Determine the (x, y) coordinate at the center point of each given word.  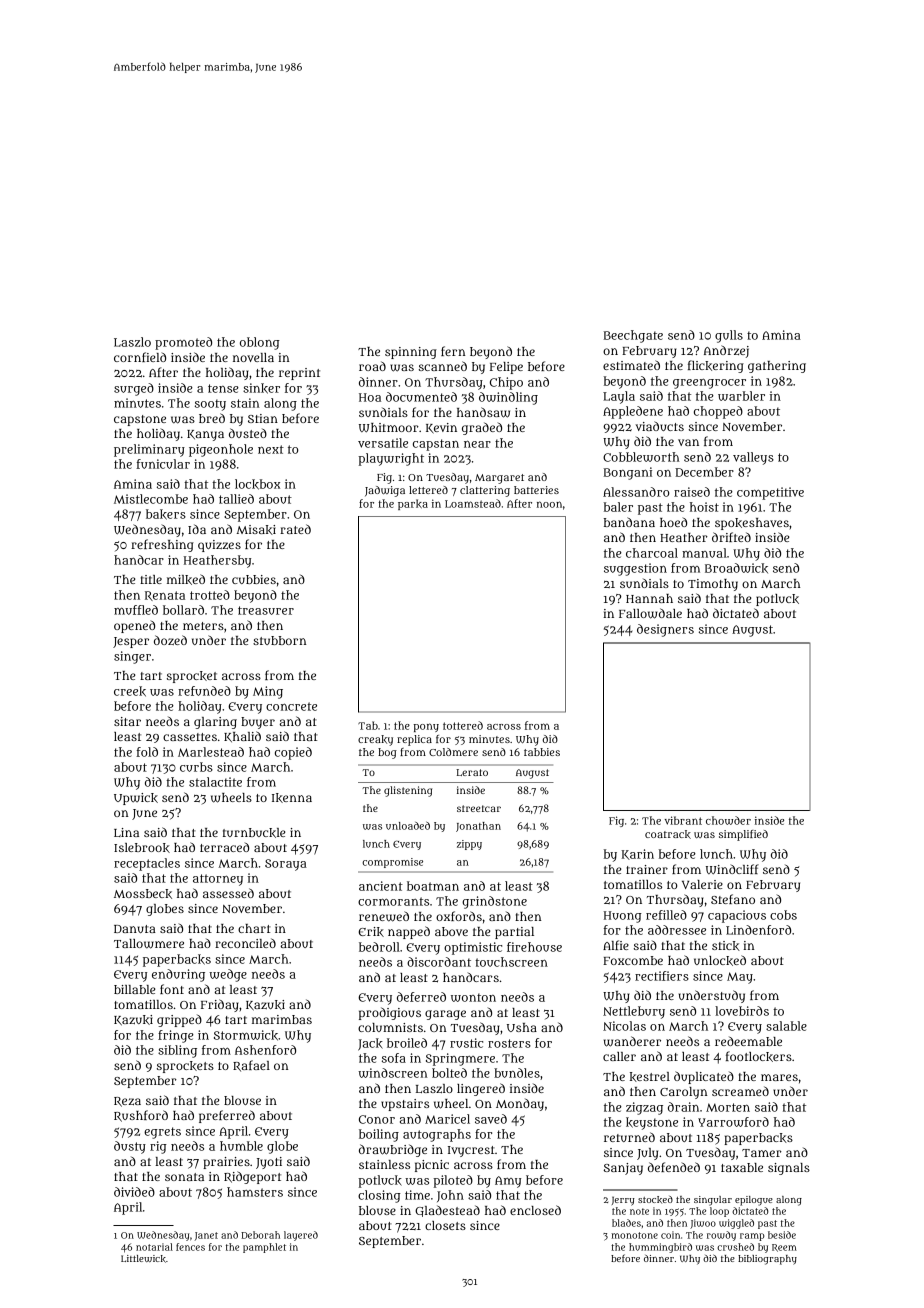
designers (665, 630)
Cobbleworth (641, 457)
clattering (485, 491)
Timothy (713, 585)
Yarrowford (733, 1122)
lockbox (257, 484)
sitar (127, 721)
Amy (508, 1182)
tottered (463, 725)
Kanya (205, 435)
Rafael (251, 1066)
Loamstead (473, 503)
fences (190, 1247)
